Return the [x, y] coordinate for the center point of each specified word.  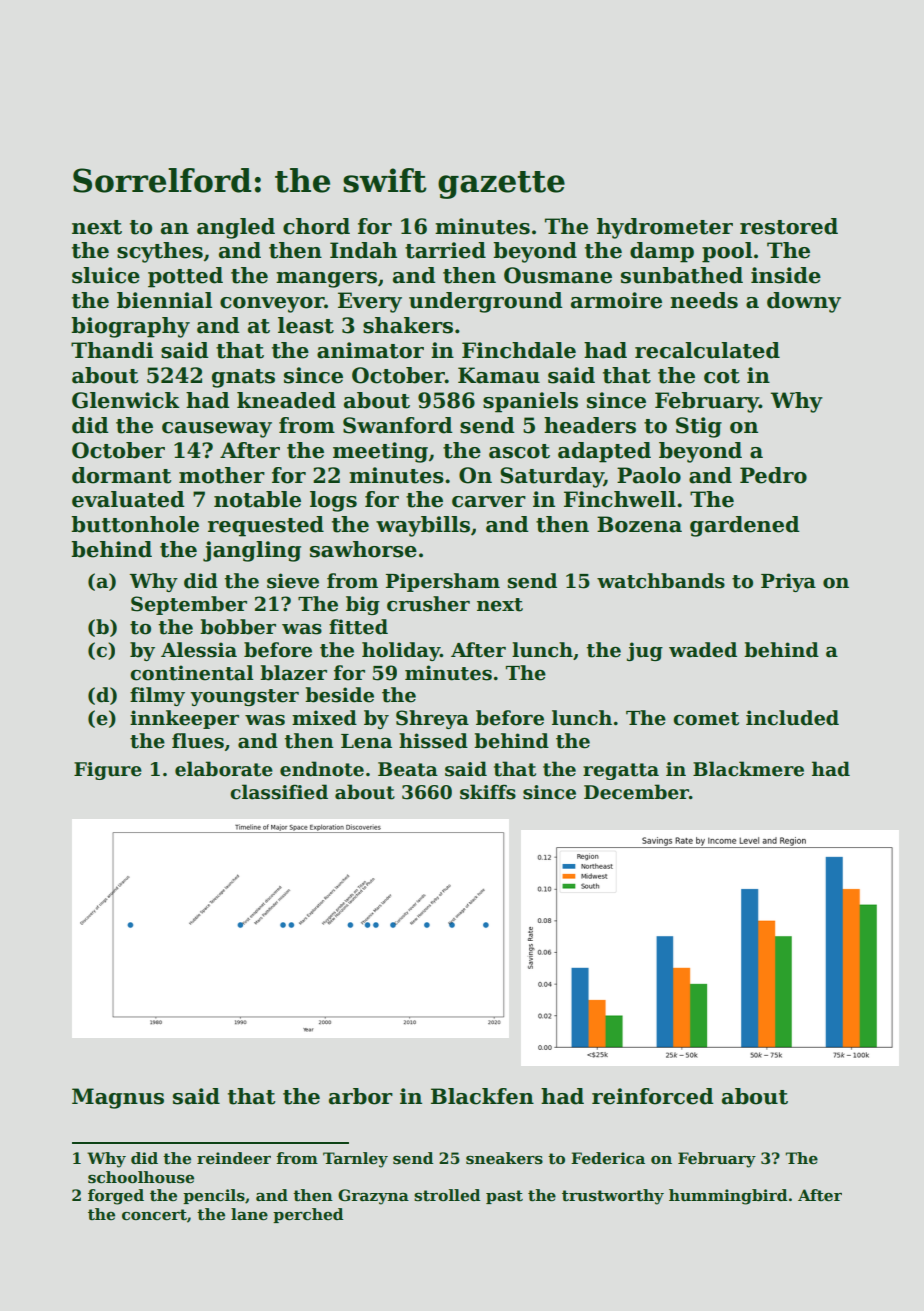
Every [370, 302]
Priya [788, 582]
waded [703, 650]
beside [339, 695]
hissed [433, 741]
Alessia [199, 650]
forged [116, 1197]
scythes [160, 252]
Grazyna [373, 1197]
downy [804, 302]
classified [279, 792]
